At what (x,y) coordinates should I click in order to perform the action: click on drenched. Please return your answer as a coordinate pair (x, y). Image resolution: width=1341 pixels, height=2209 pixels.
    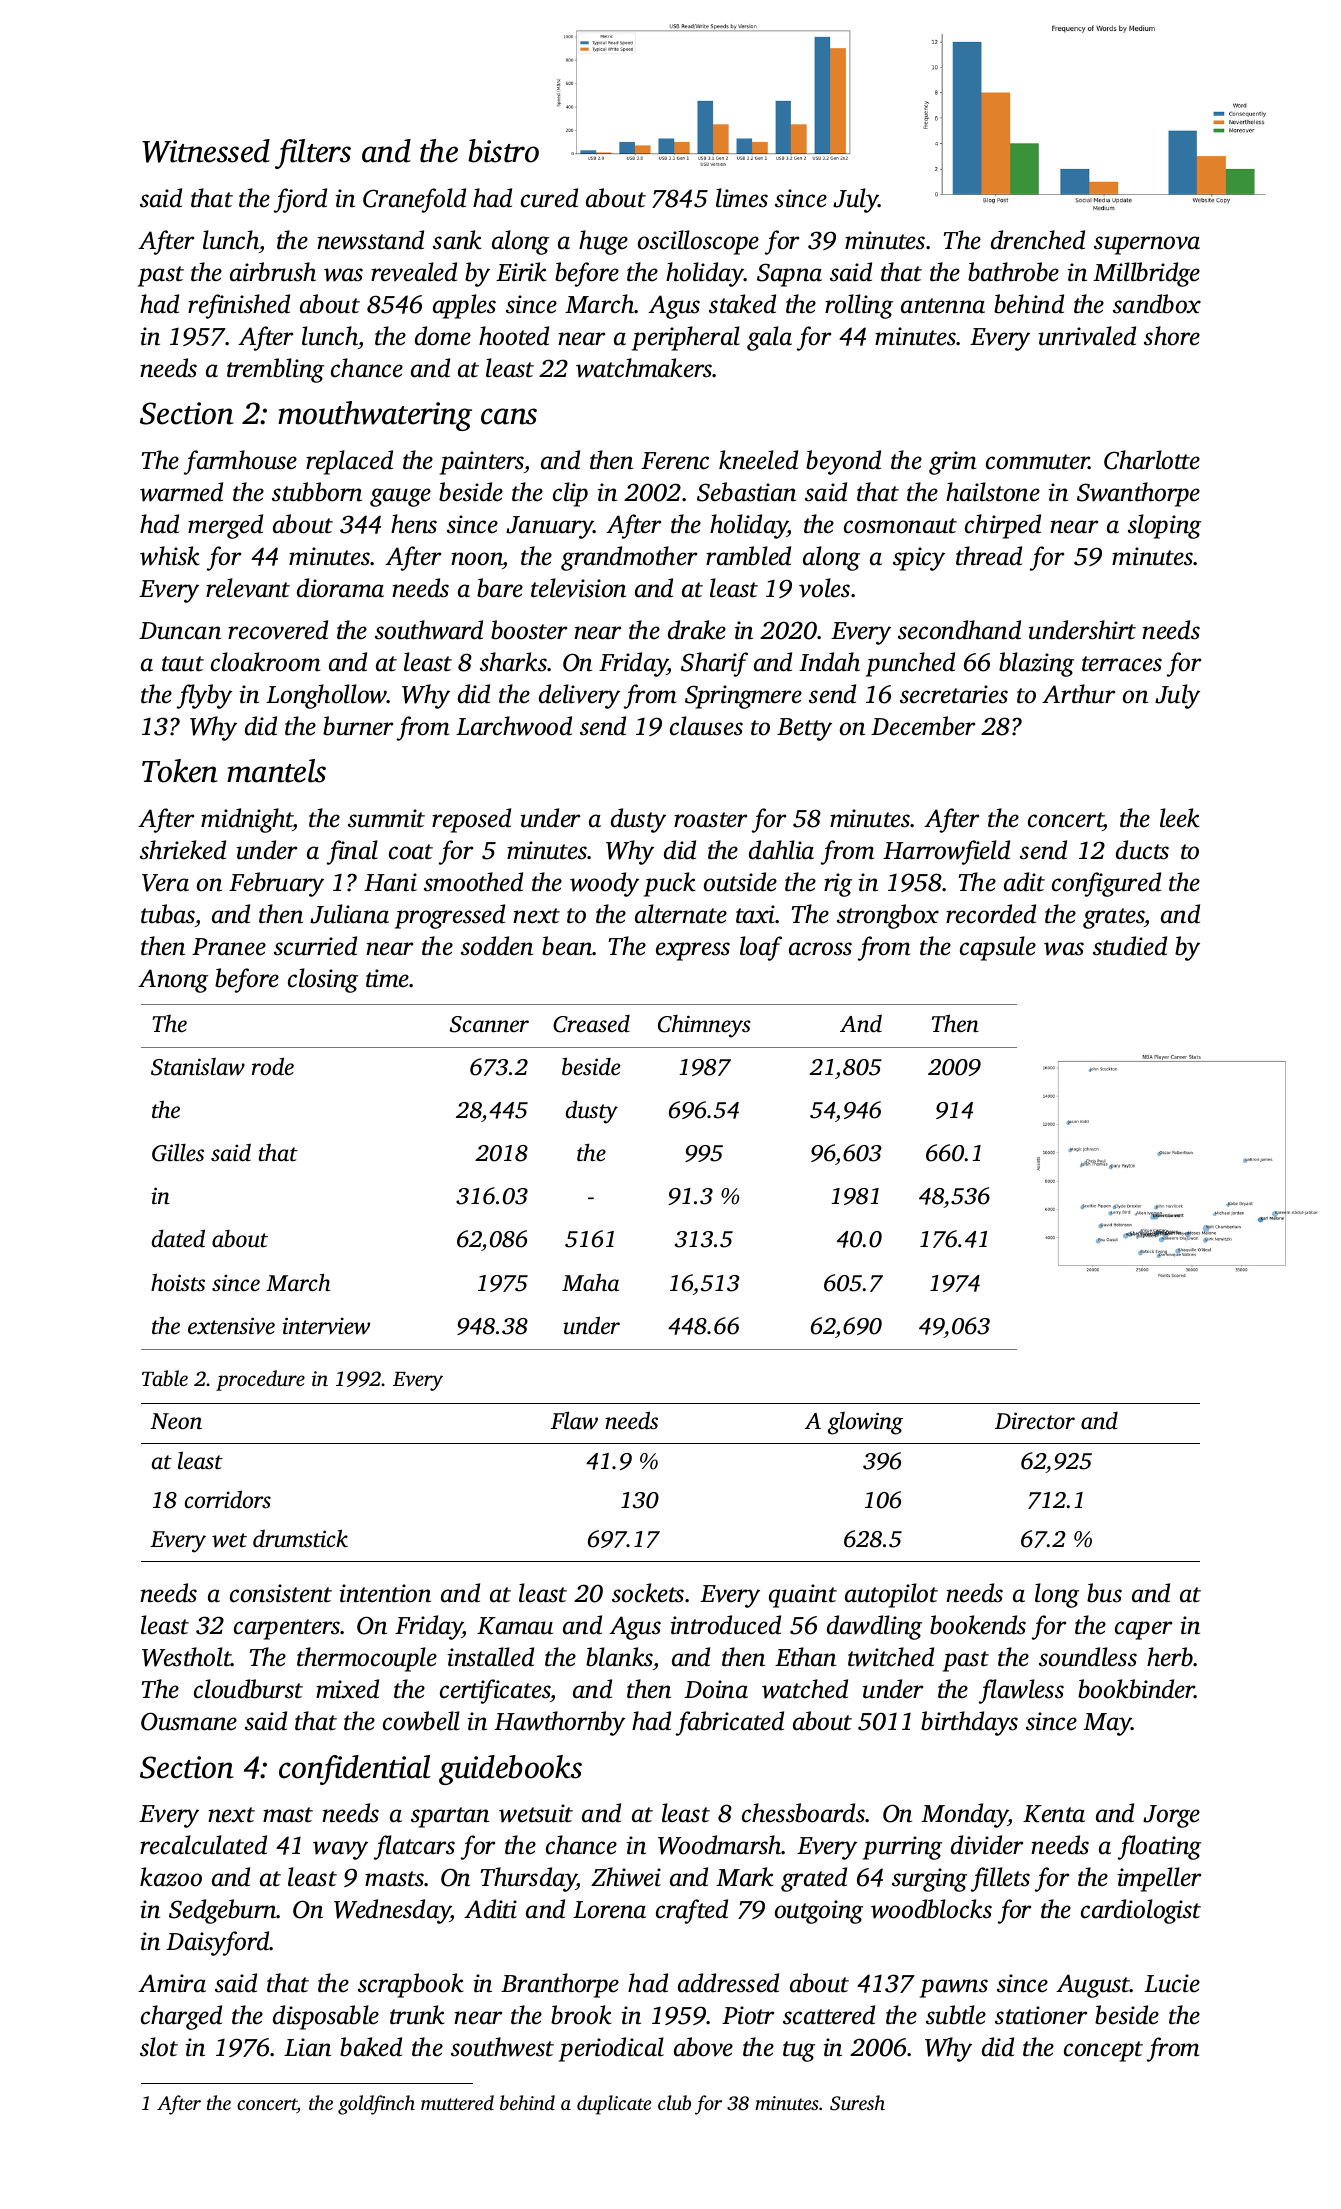
    Looking at the image, I should click on (1038, 240).
